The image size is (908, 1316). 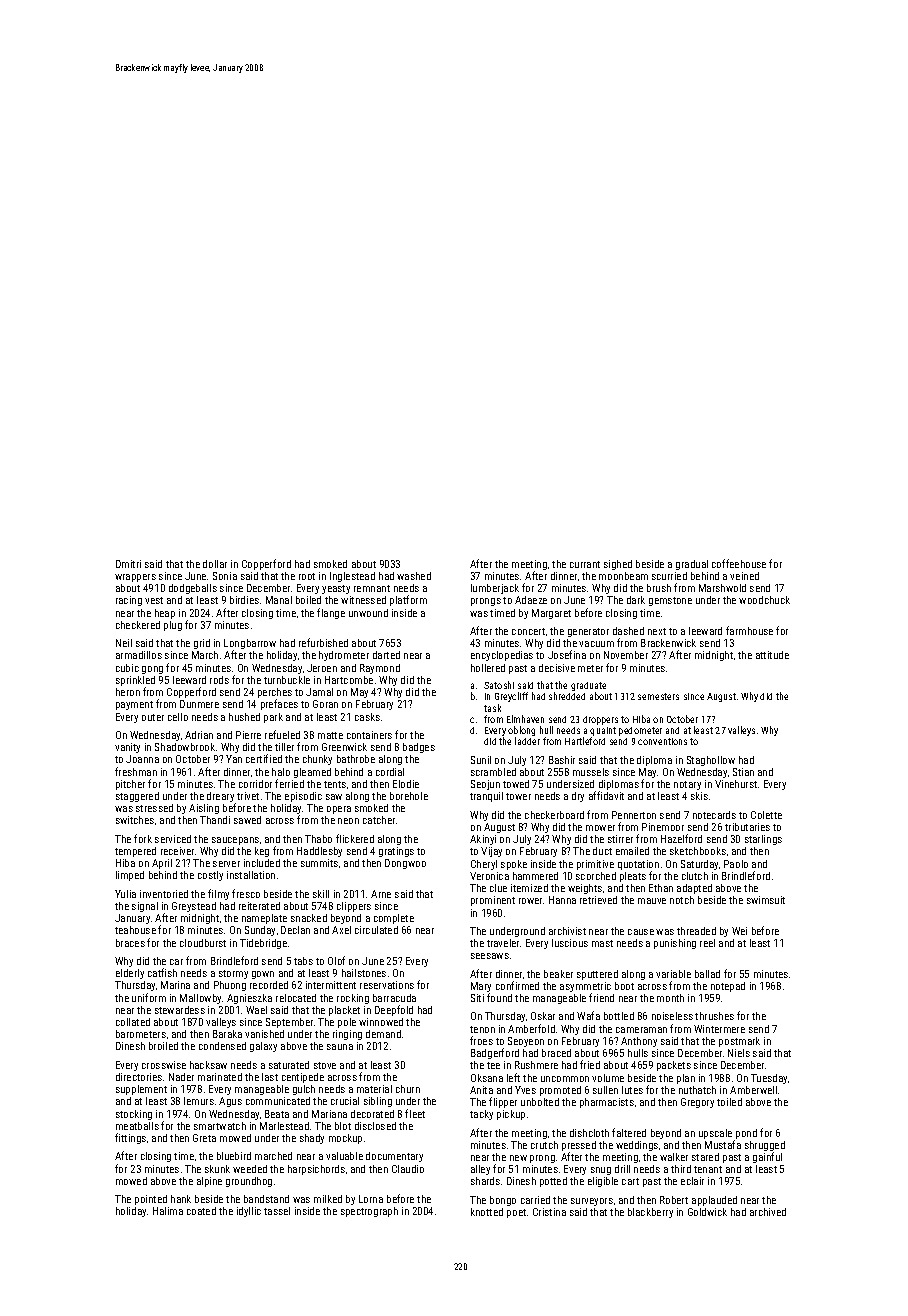 What do you see at coordinates (135, 820) in the document?
I see `switches` at bounding box center [135, 820].
